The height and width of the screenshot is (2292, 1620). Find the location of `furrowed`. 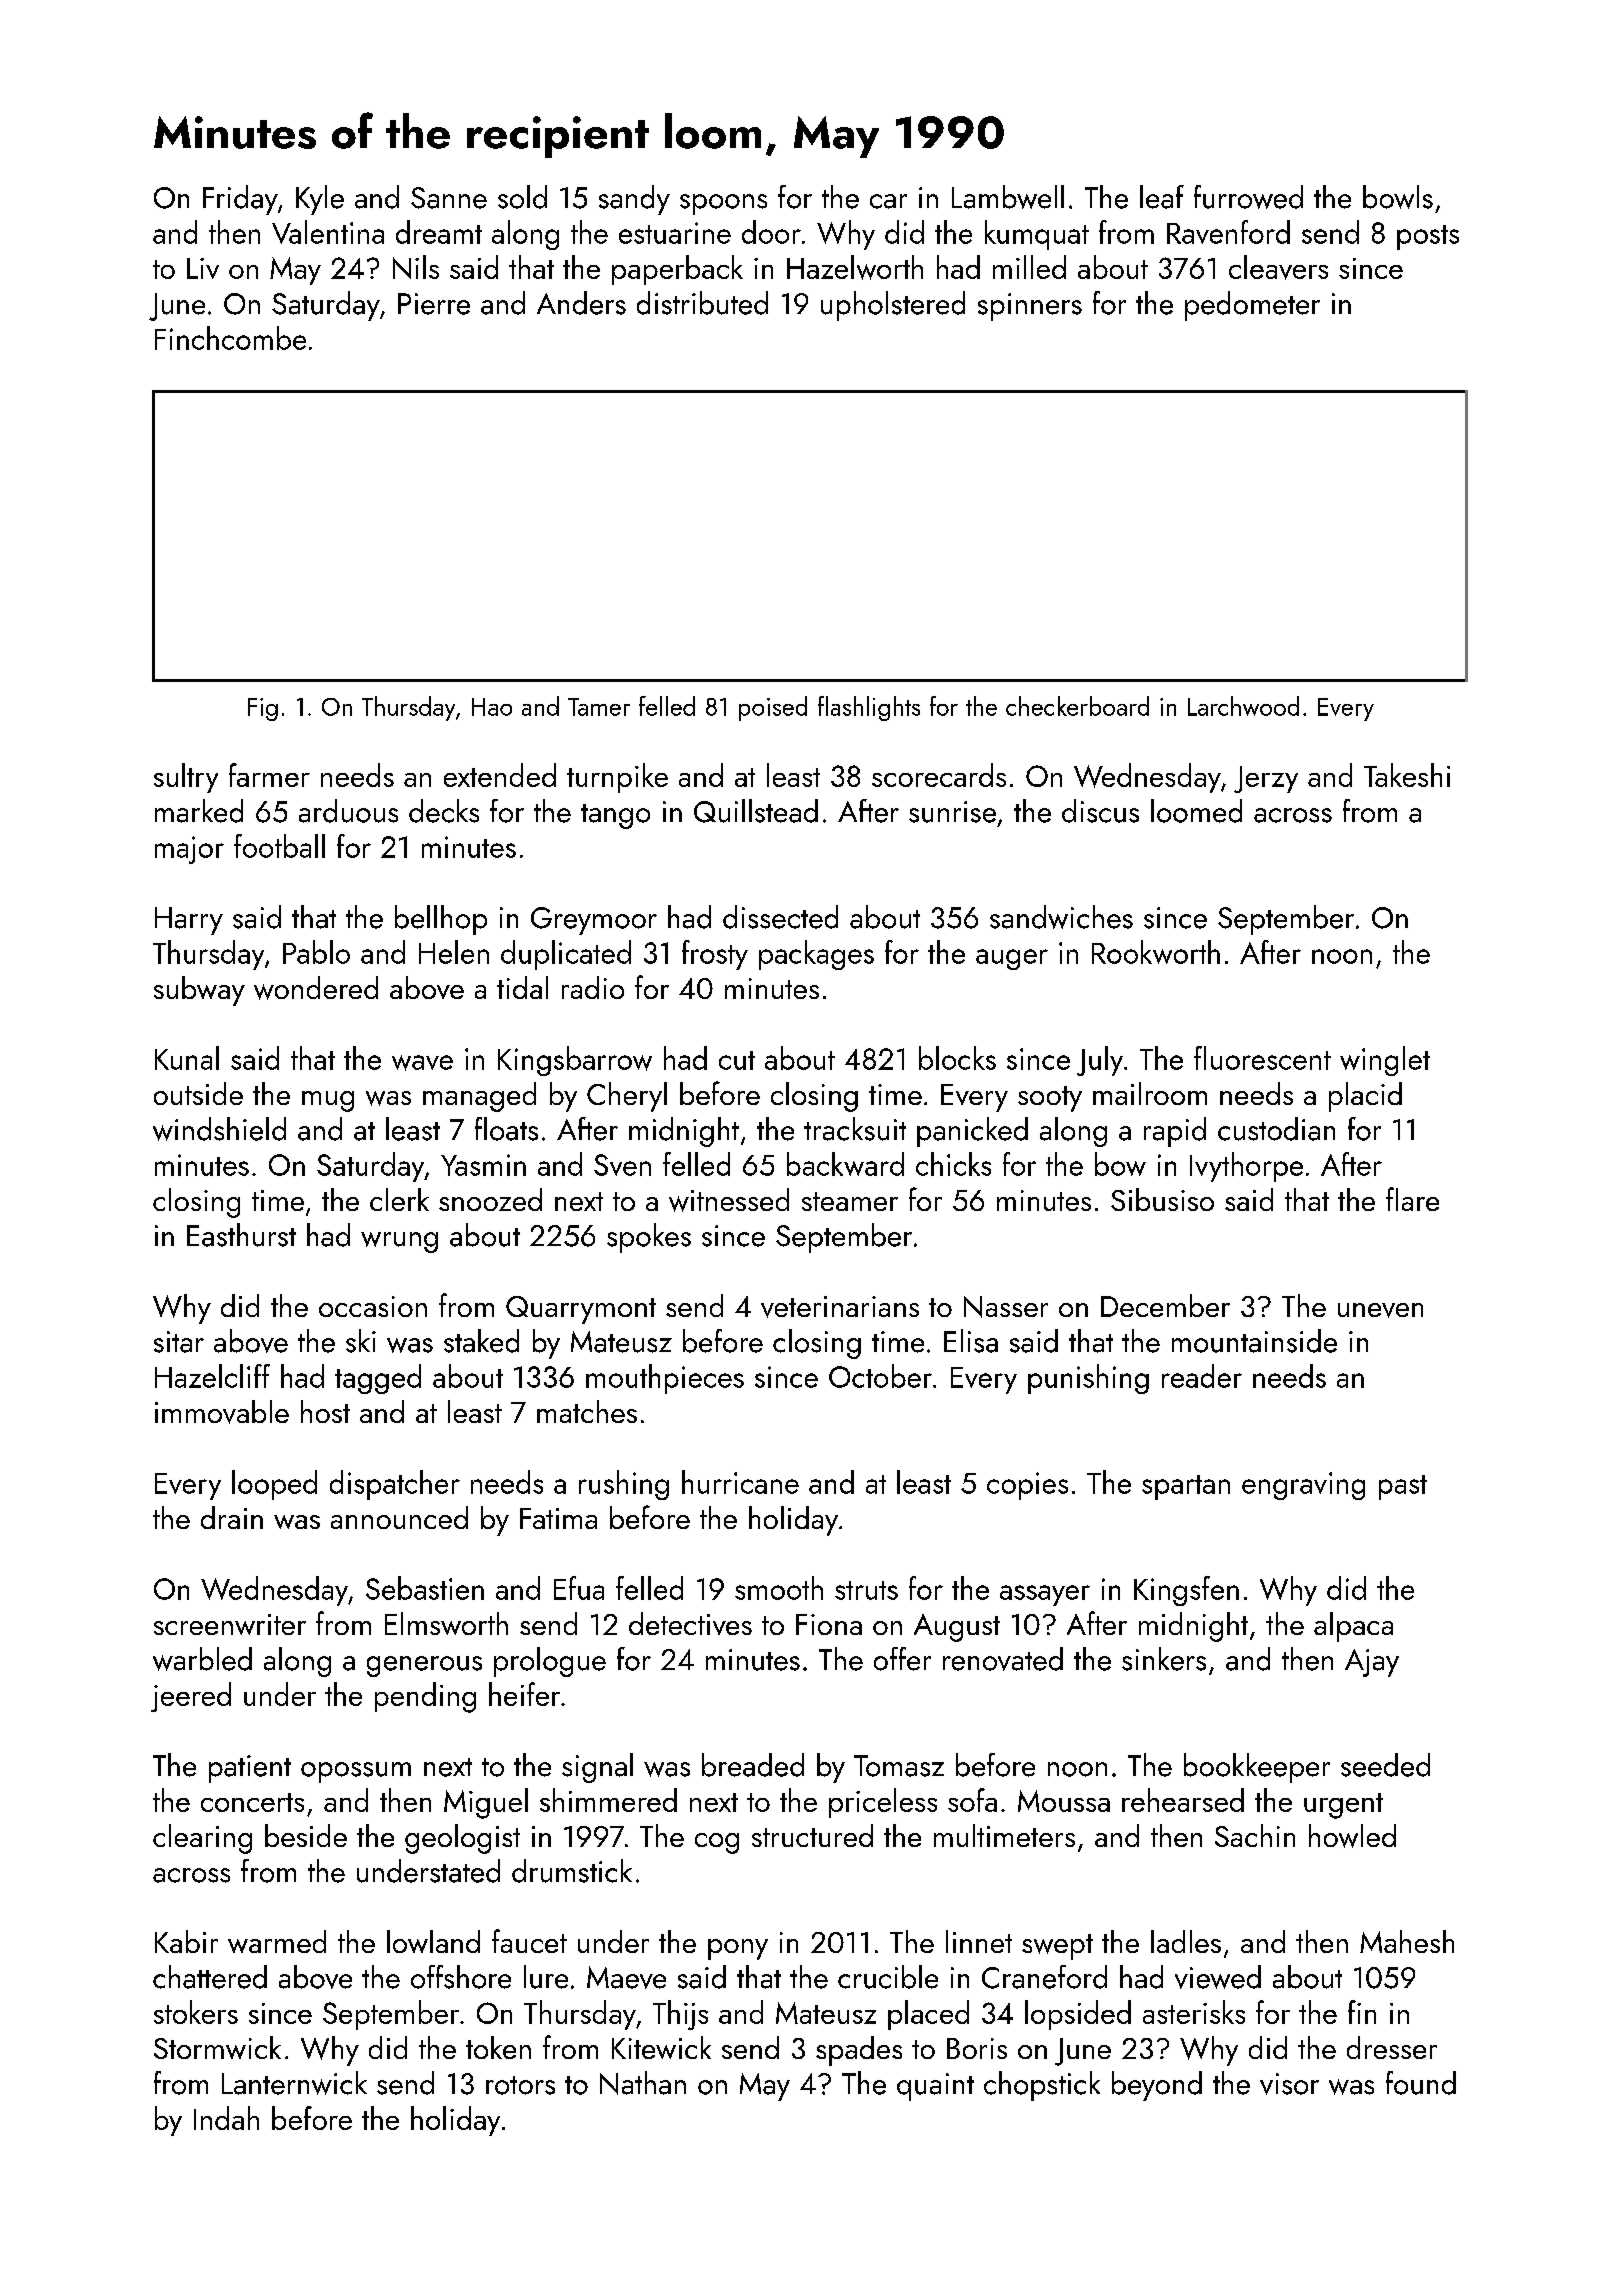

furrowed is located at coordinates (1248, 197).
